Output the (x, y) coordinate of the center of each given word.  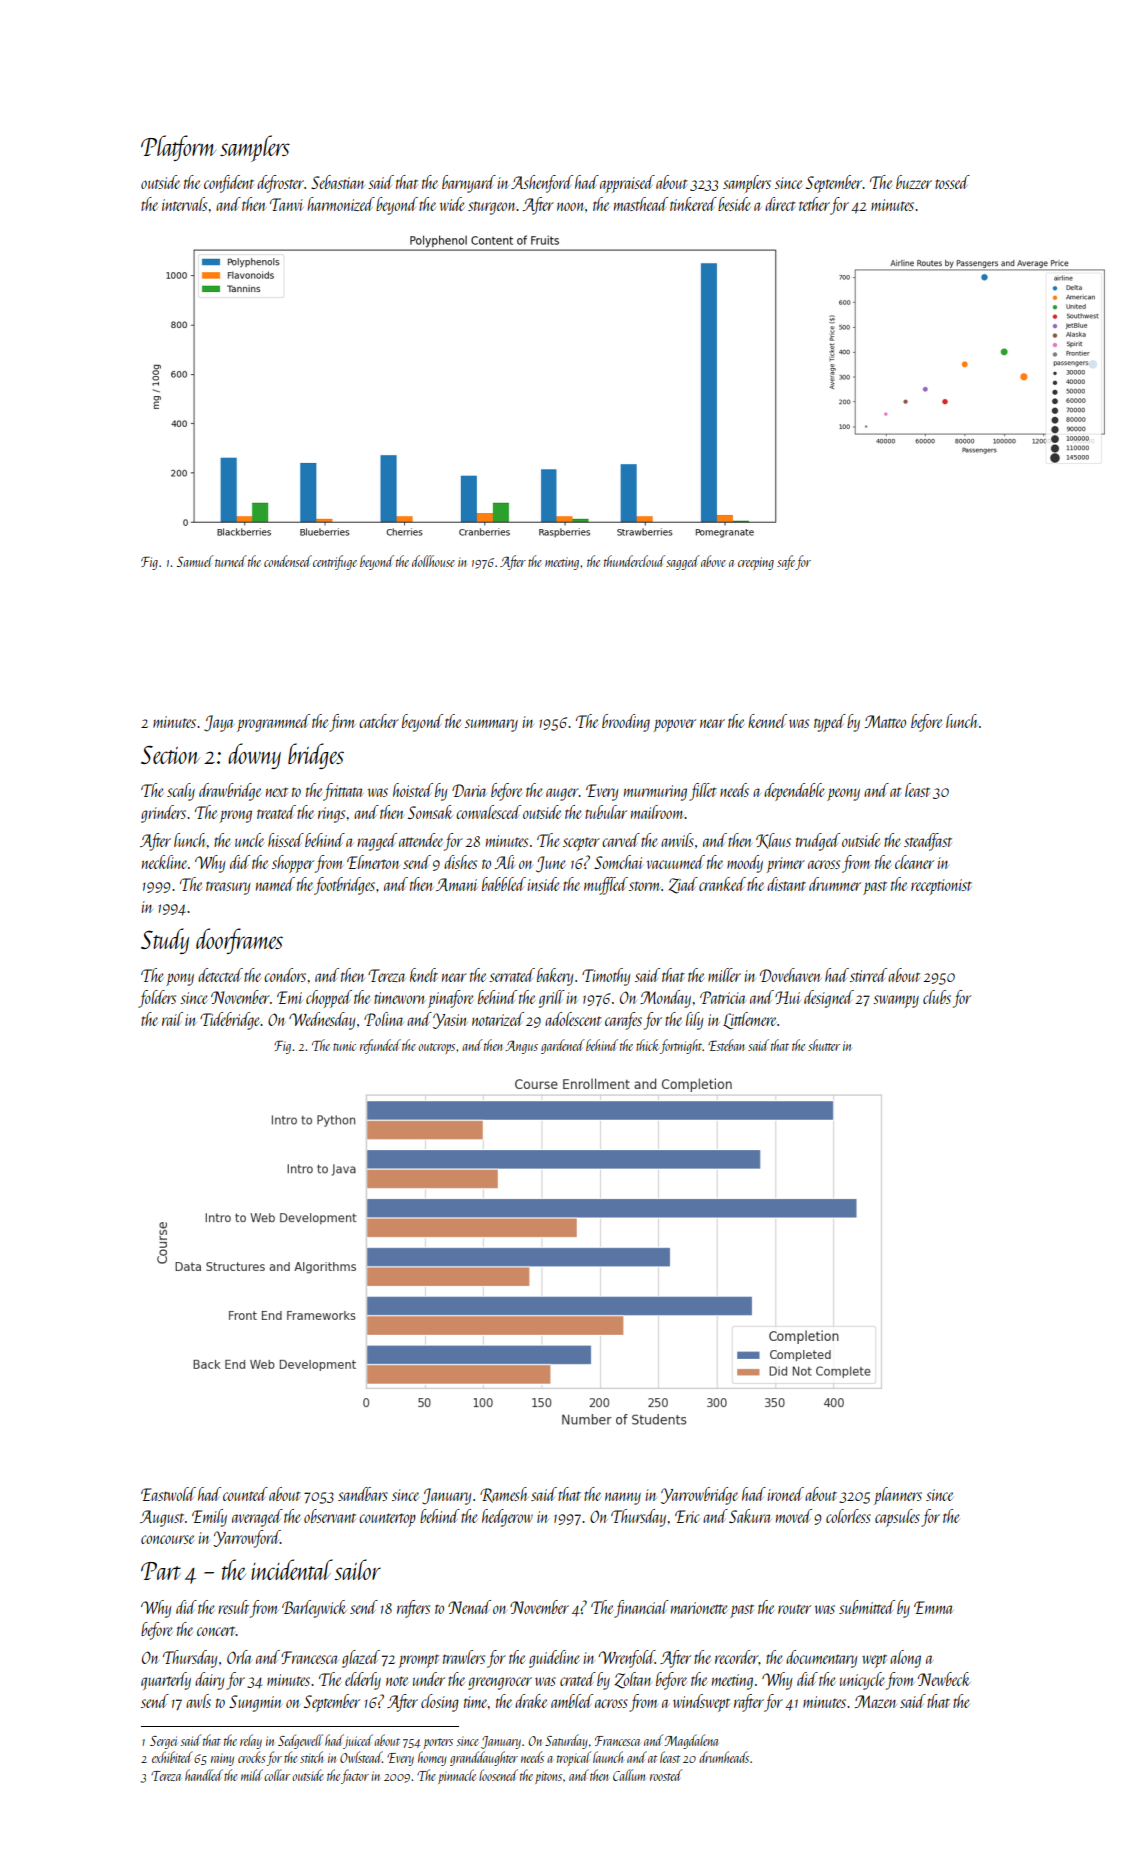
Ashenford (542, 184)
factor (355, 1776)
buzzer (914, 182)
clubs (937, 997)
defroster (280, 184)
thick (647, 1045)
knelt (424, 975)
